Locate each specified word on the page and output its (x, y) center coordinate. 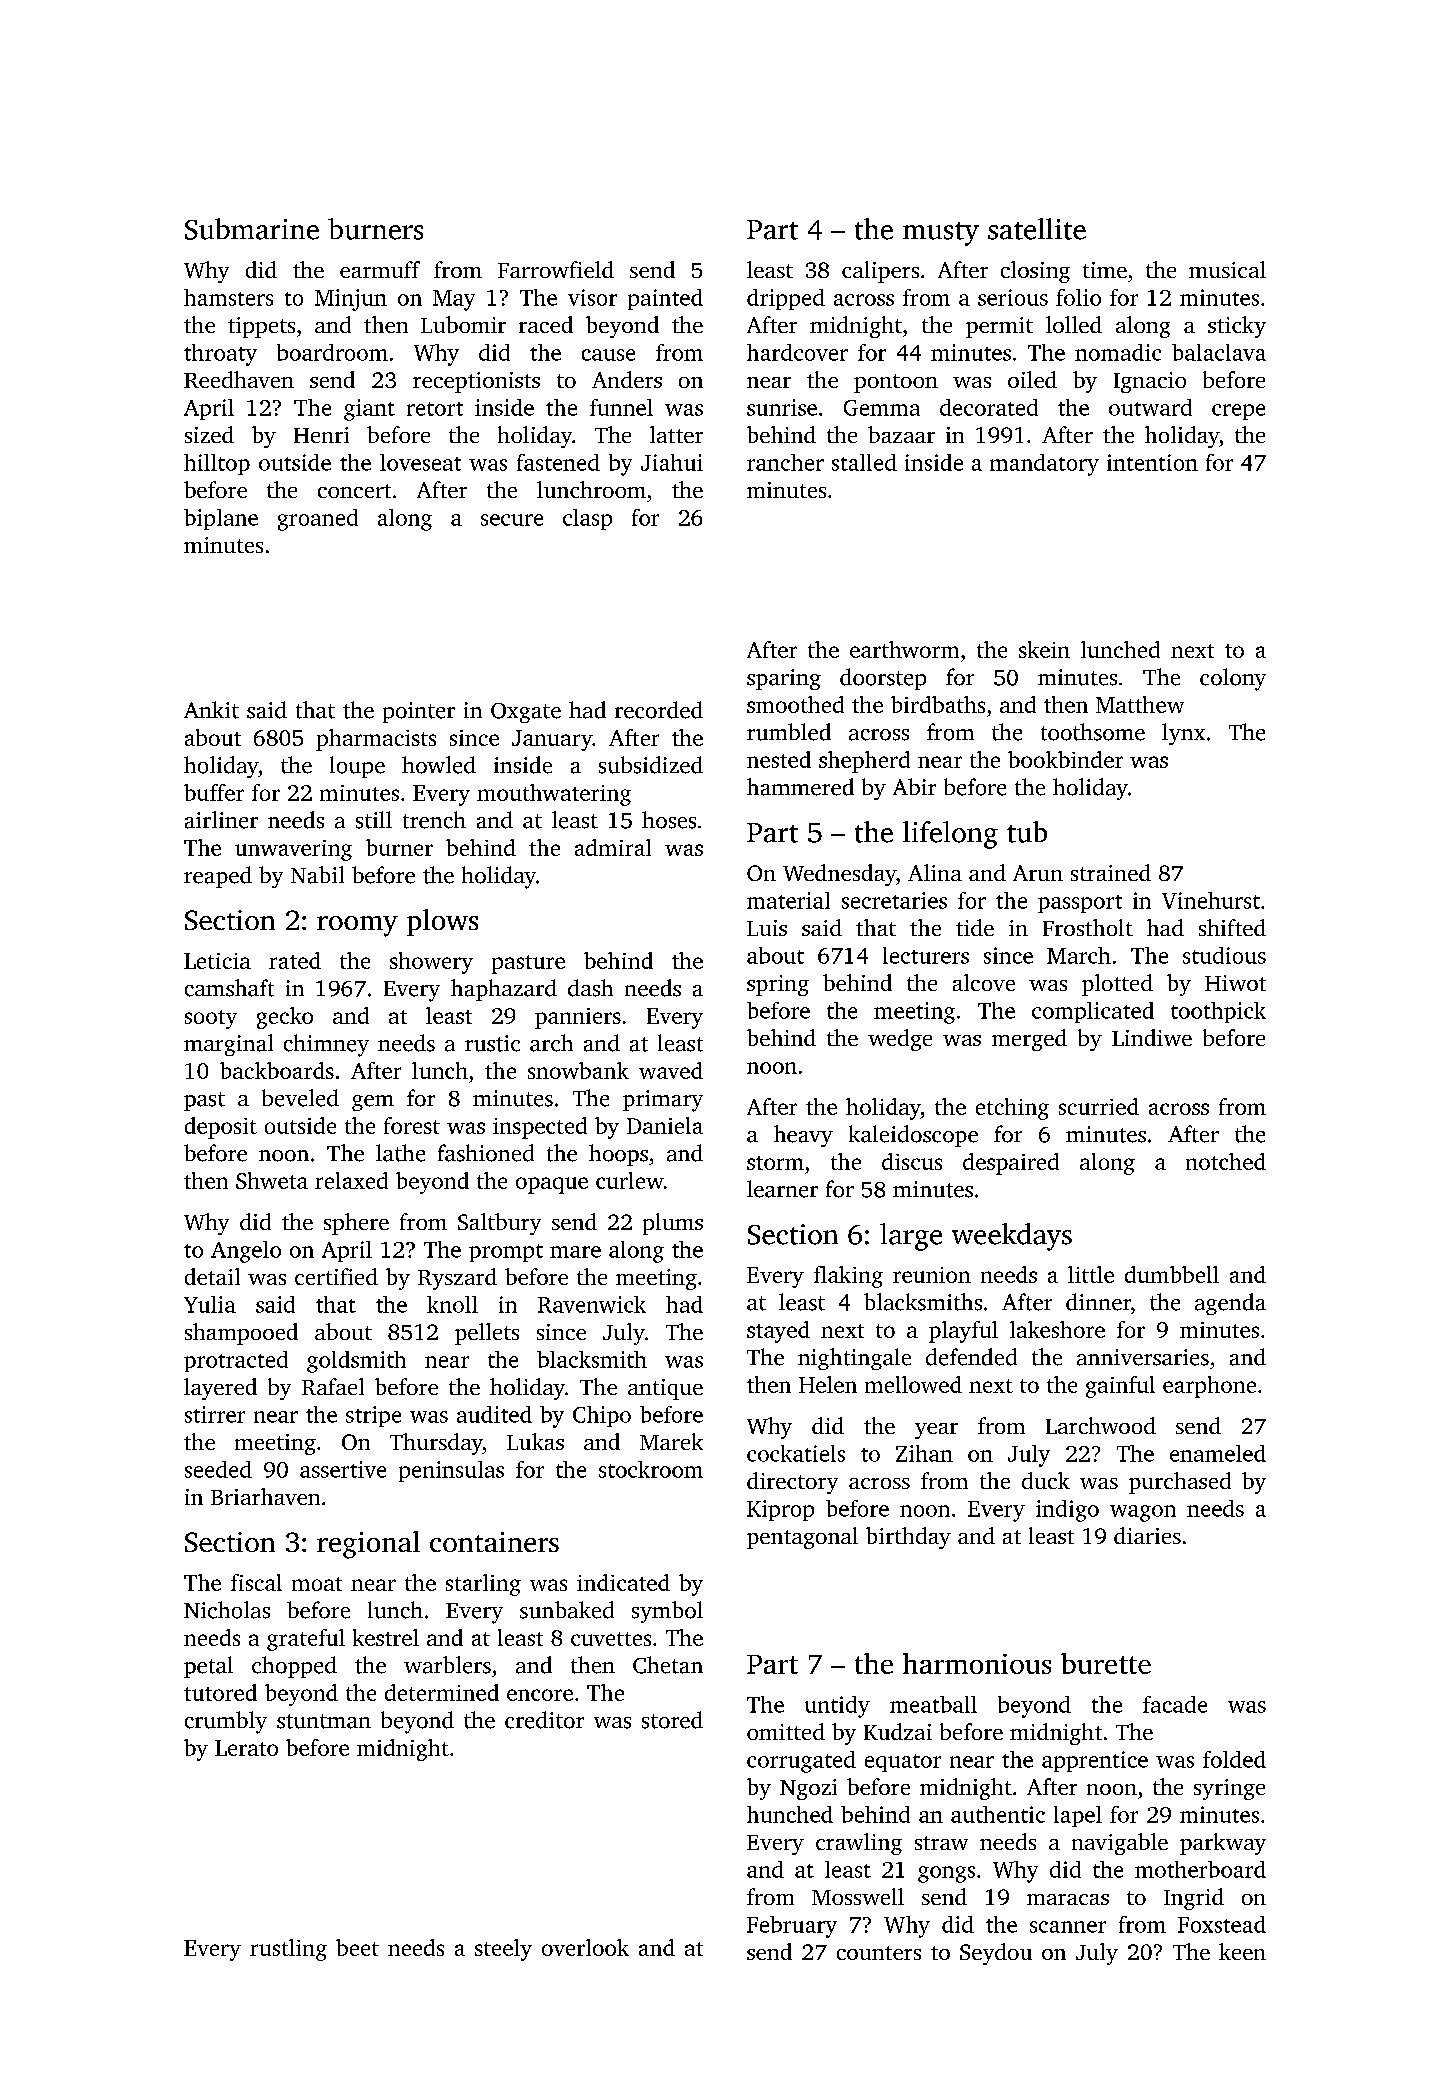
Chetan (668, 1665)
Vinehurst (1211, 900)
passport (1080, 904)
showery (431, 963)
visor (592, 297)
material (788, 900)
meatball (933, 1704)
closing (1035, 272)
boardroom (332, 352)
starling (483, 1585)
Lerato (246, 1748)
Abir (914, 786)
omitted (786, 1731)
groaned (318, 520)
